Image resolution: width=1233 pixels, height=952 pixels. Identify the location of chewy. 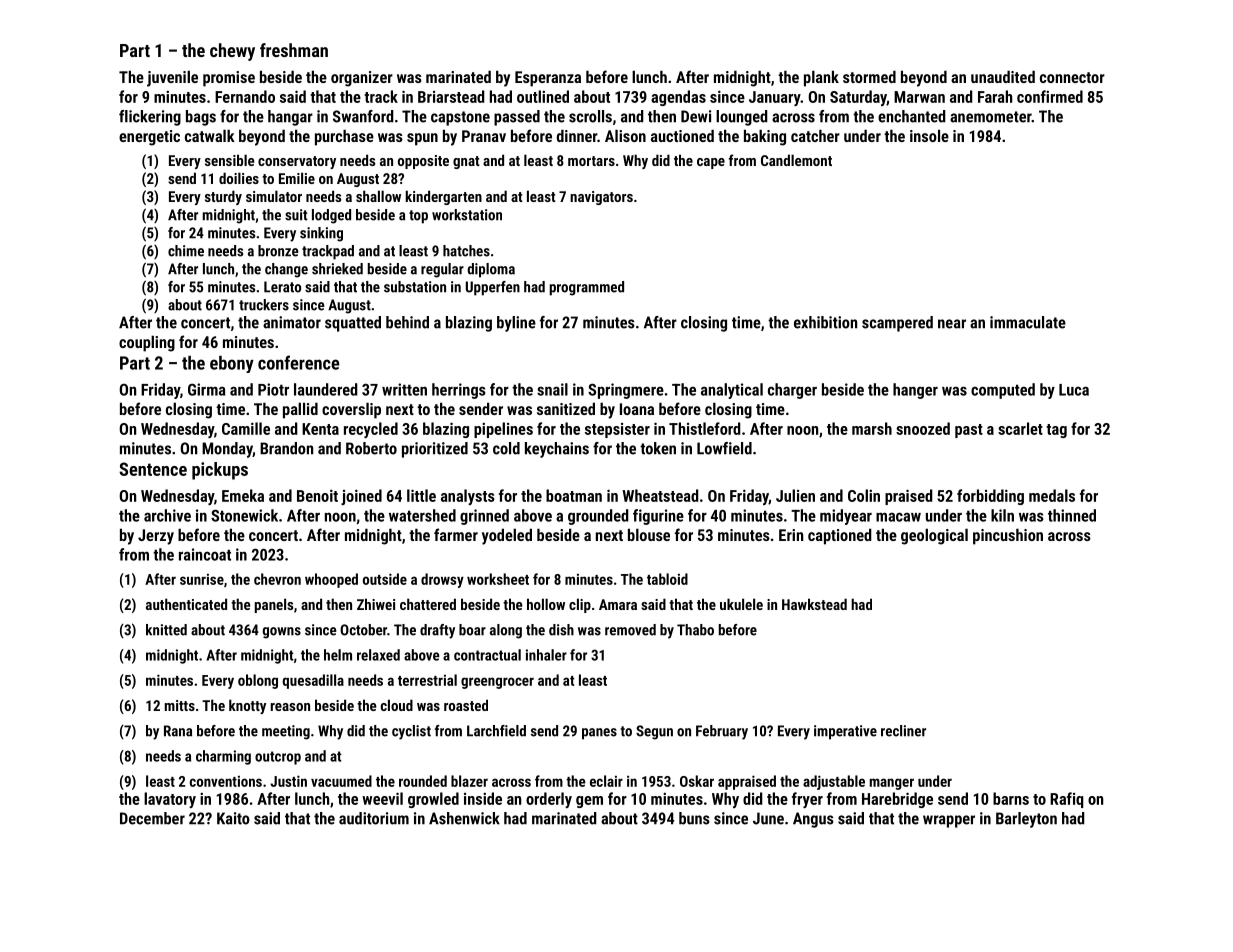
(232, 52).
